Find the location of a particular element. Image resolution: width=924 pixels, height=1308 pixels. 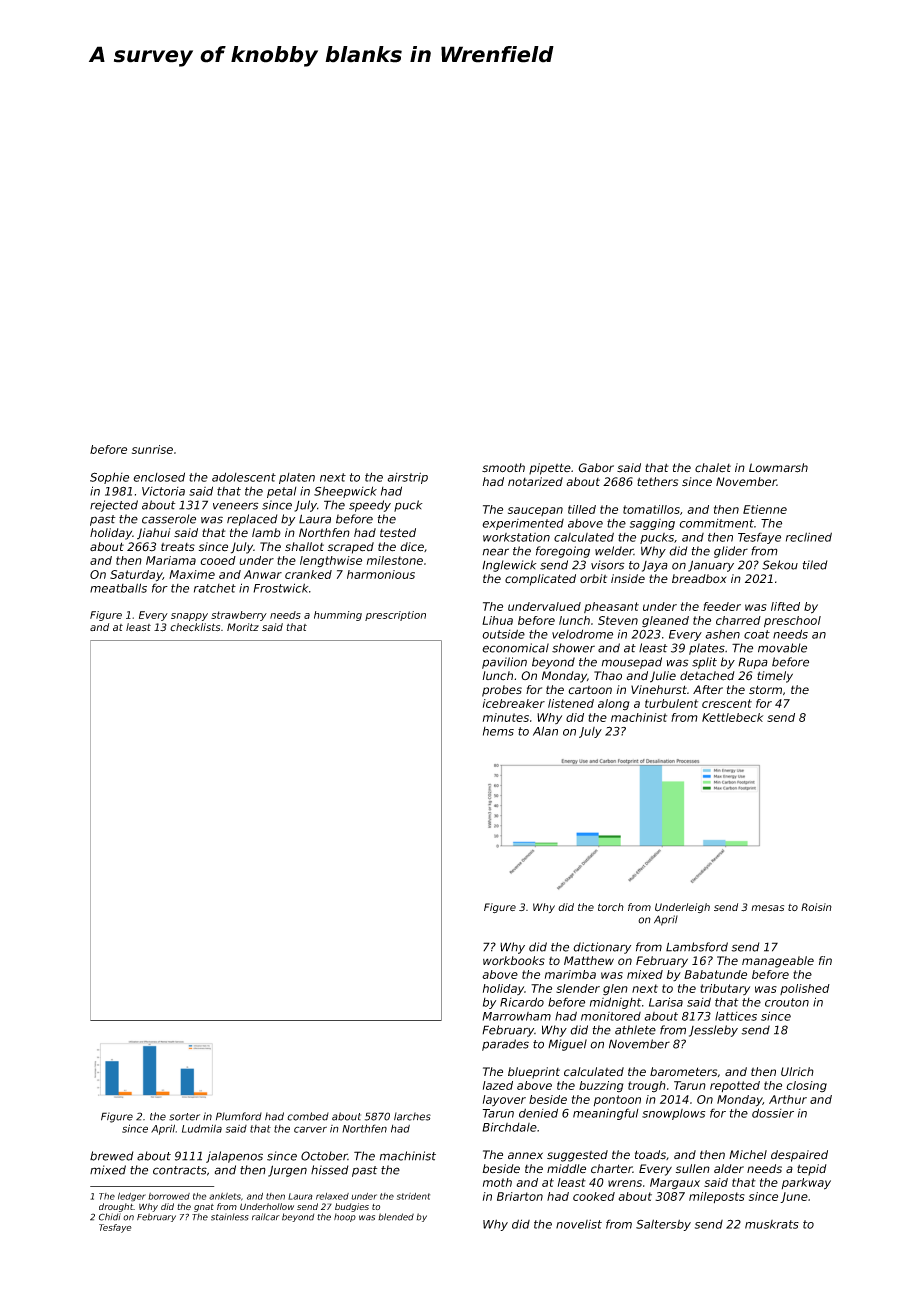

workbooks is located at coordinates (514, 960).
